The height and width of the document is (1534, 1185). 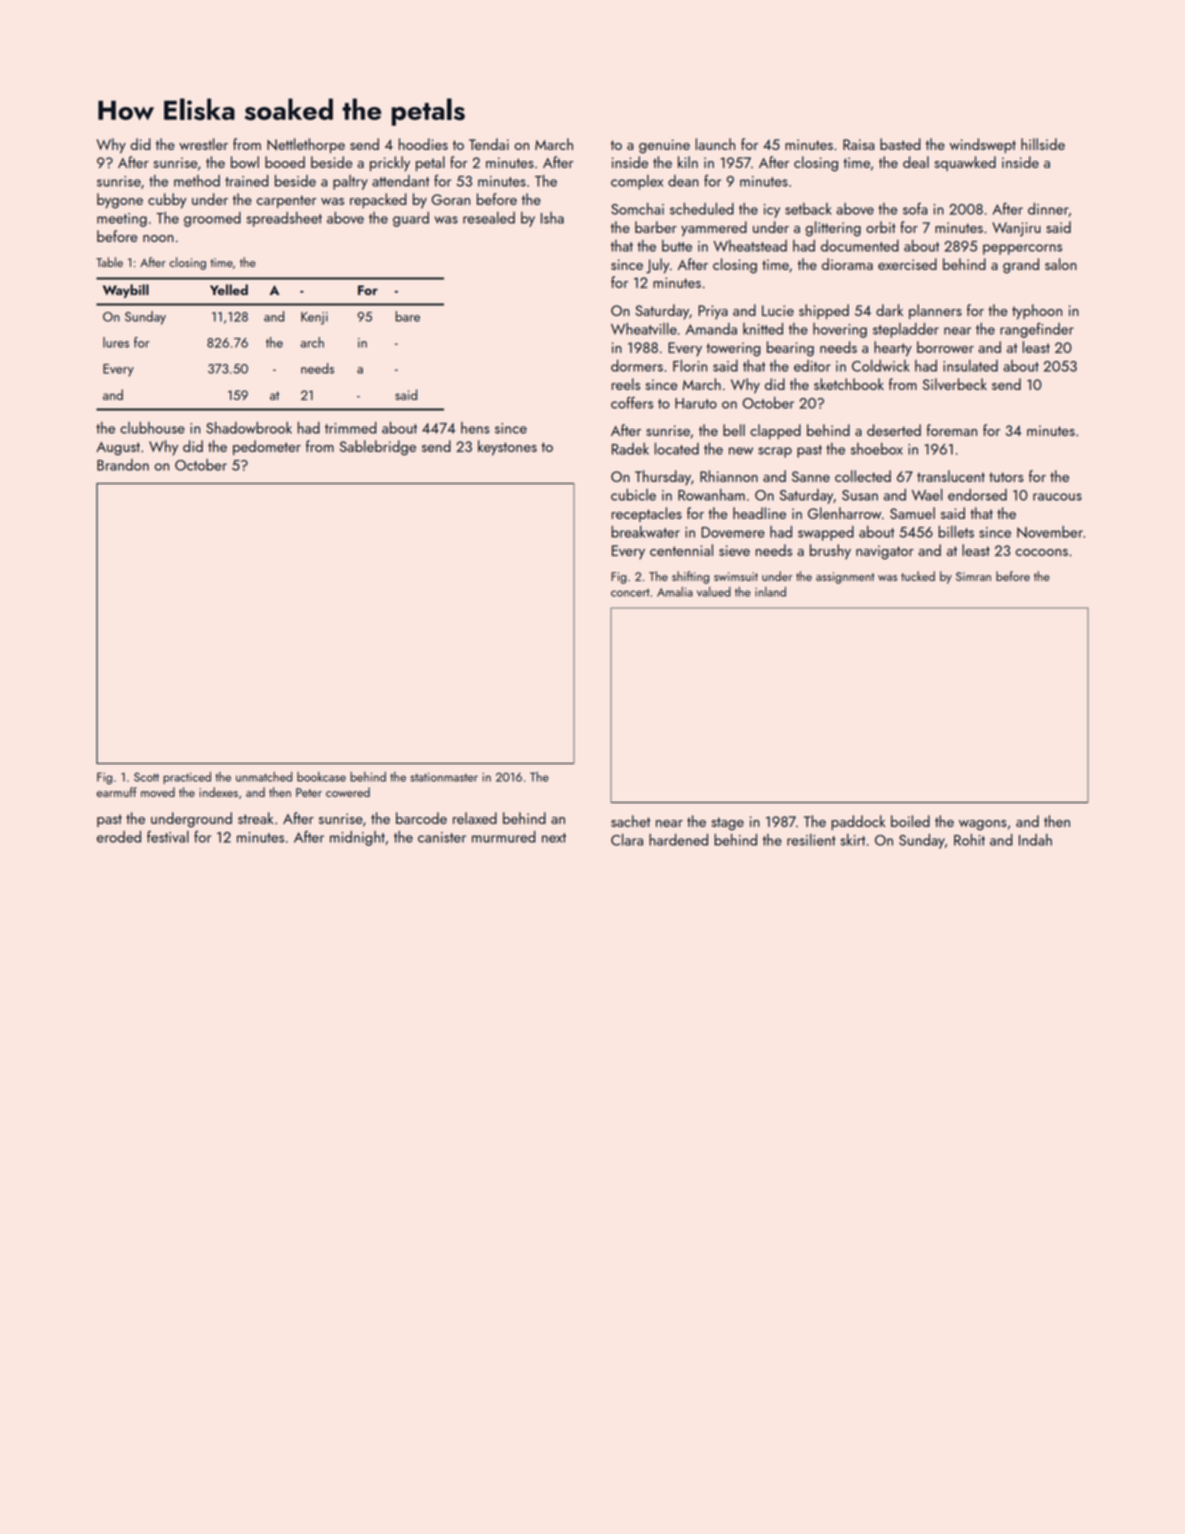 I want to click on Peter, so click(x=309, y=792).
